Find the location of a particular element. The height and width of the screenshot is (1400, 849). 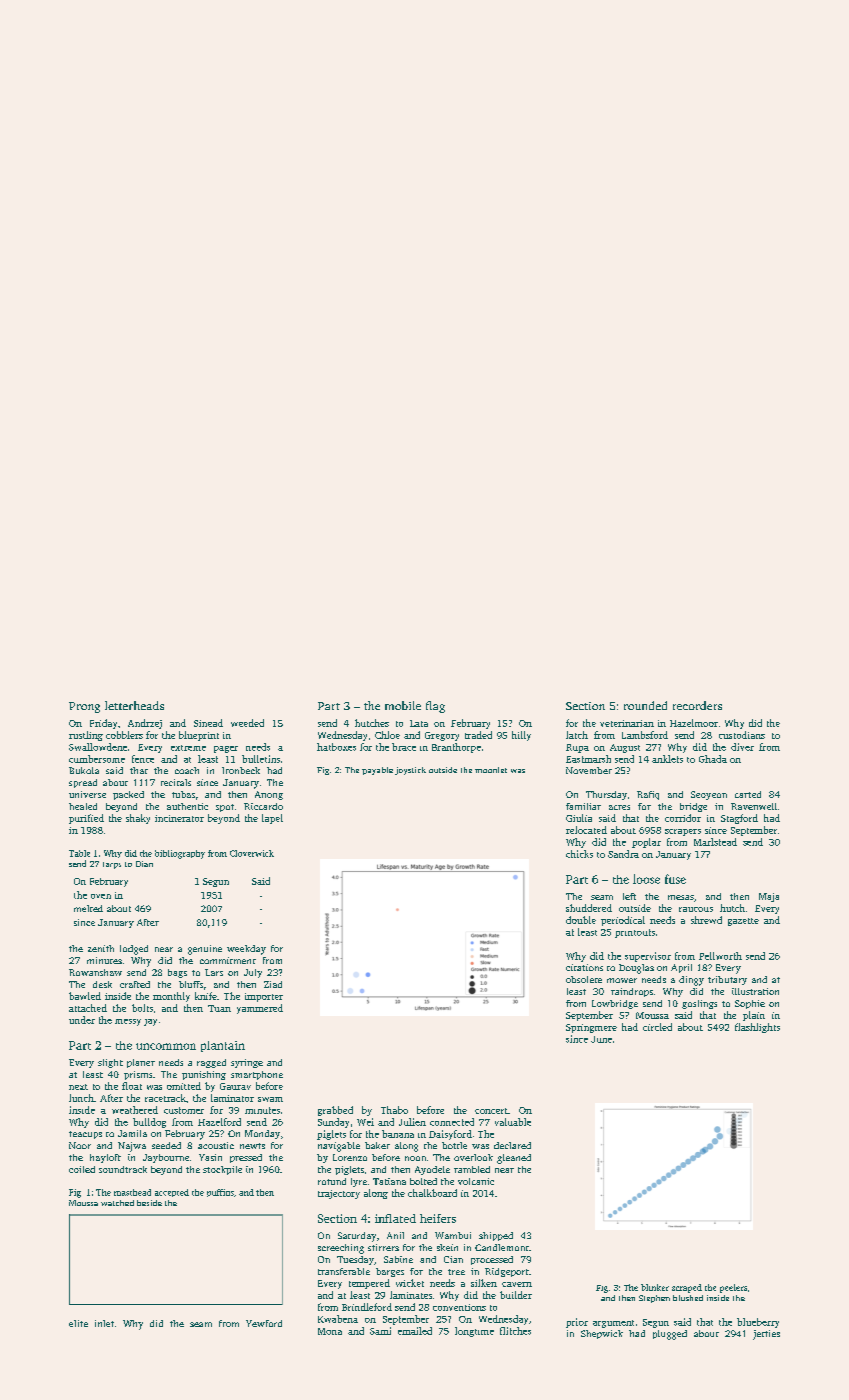

plantain is located at coordinates (223, 1046).
